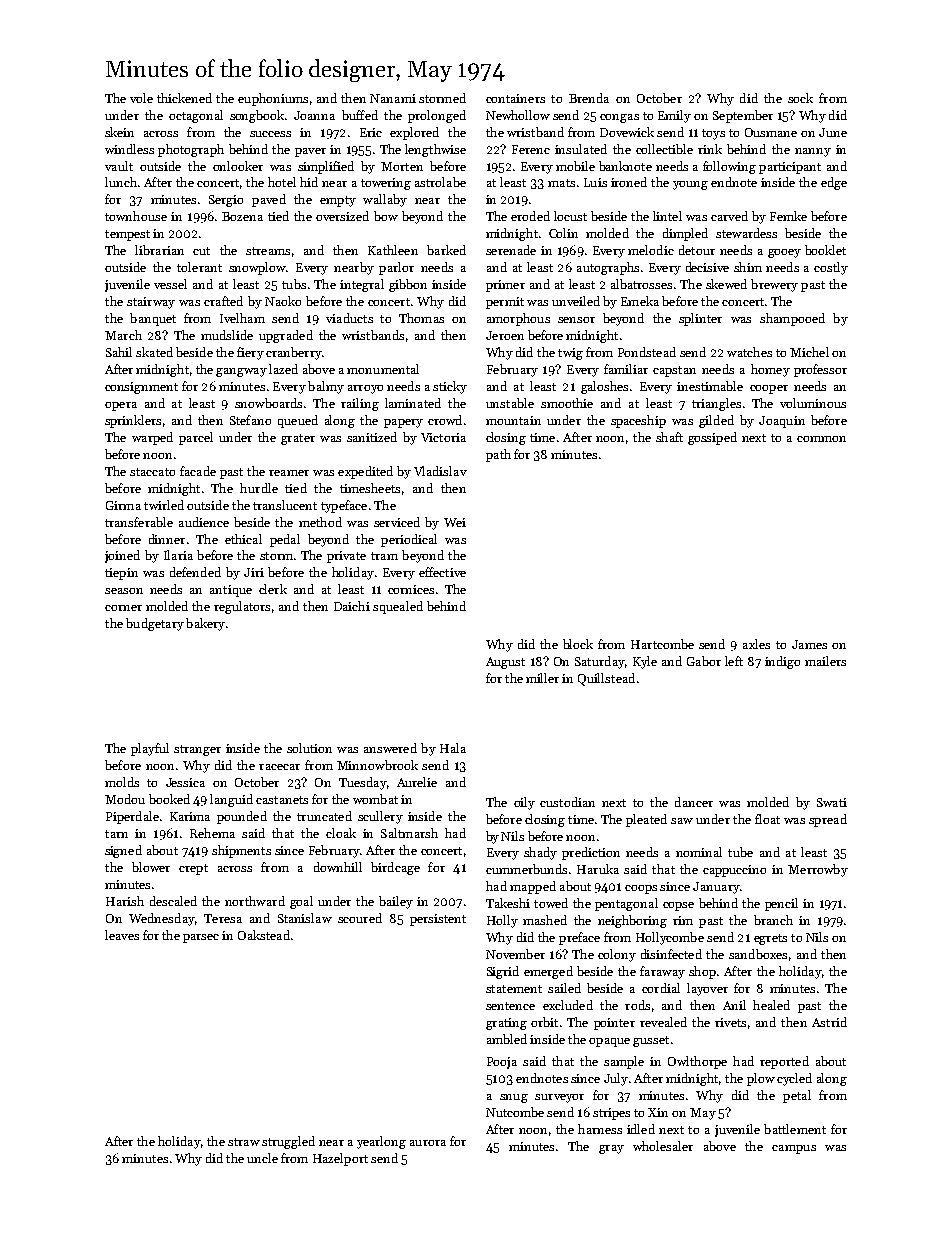 The height and width of the document is (1233, 952). Describe the element at coordinates (438, 920) in the document. I see `persistent` at that location.
